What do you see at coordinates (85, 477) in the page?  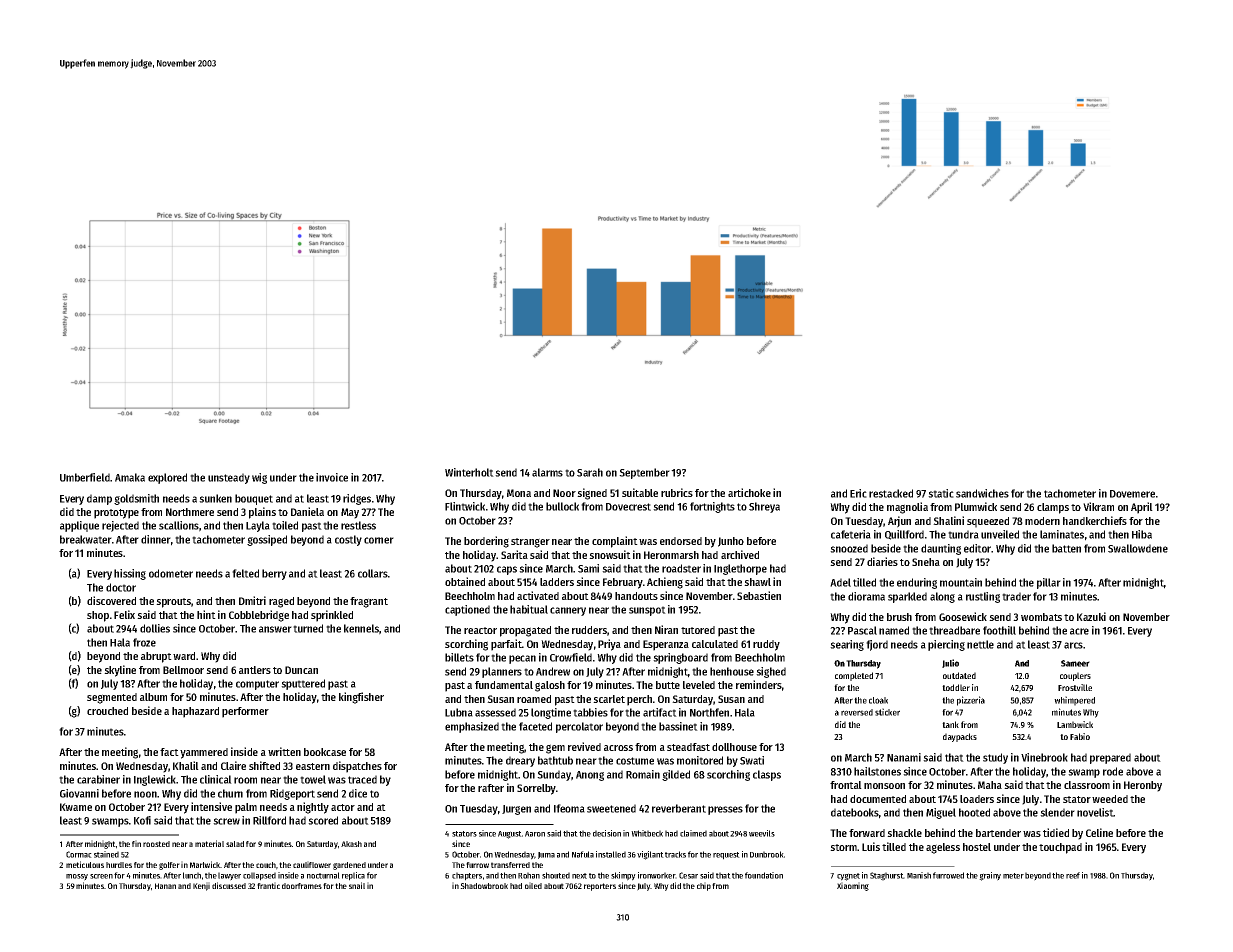 I see `Umberfield` at bounding box center [85, 477].
